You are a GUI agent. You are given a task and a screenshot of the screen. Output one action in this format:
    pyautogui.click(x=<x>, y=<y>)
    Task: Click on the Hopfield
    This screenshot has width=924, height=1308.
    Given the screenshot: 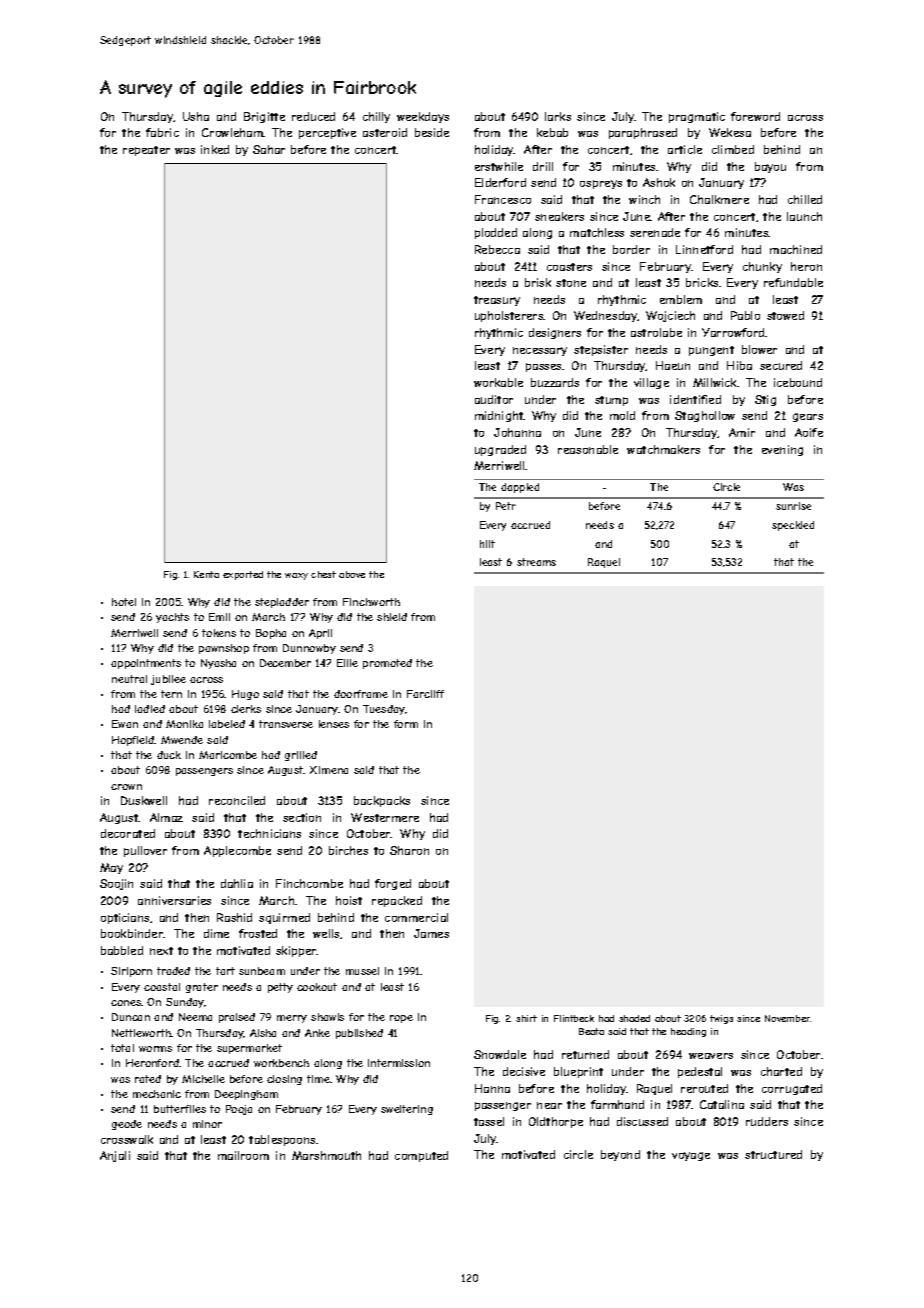 What is the action you would take?
    pyautogui.click(x=133, y=741)
